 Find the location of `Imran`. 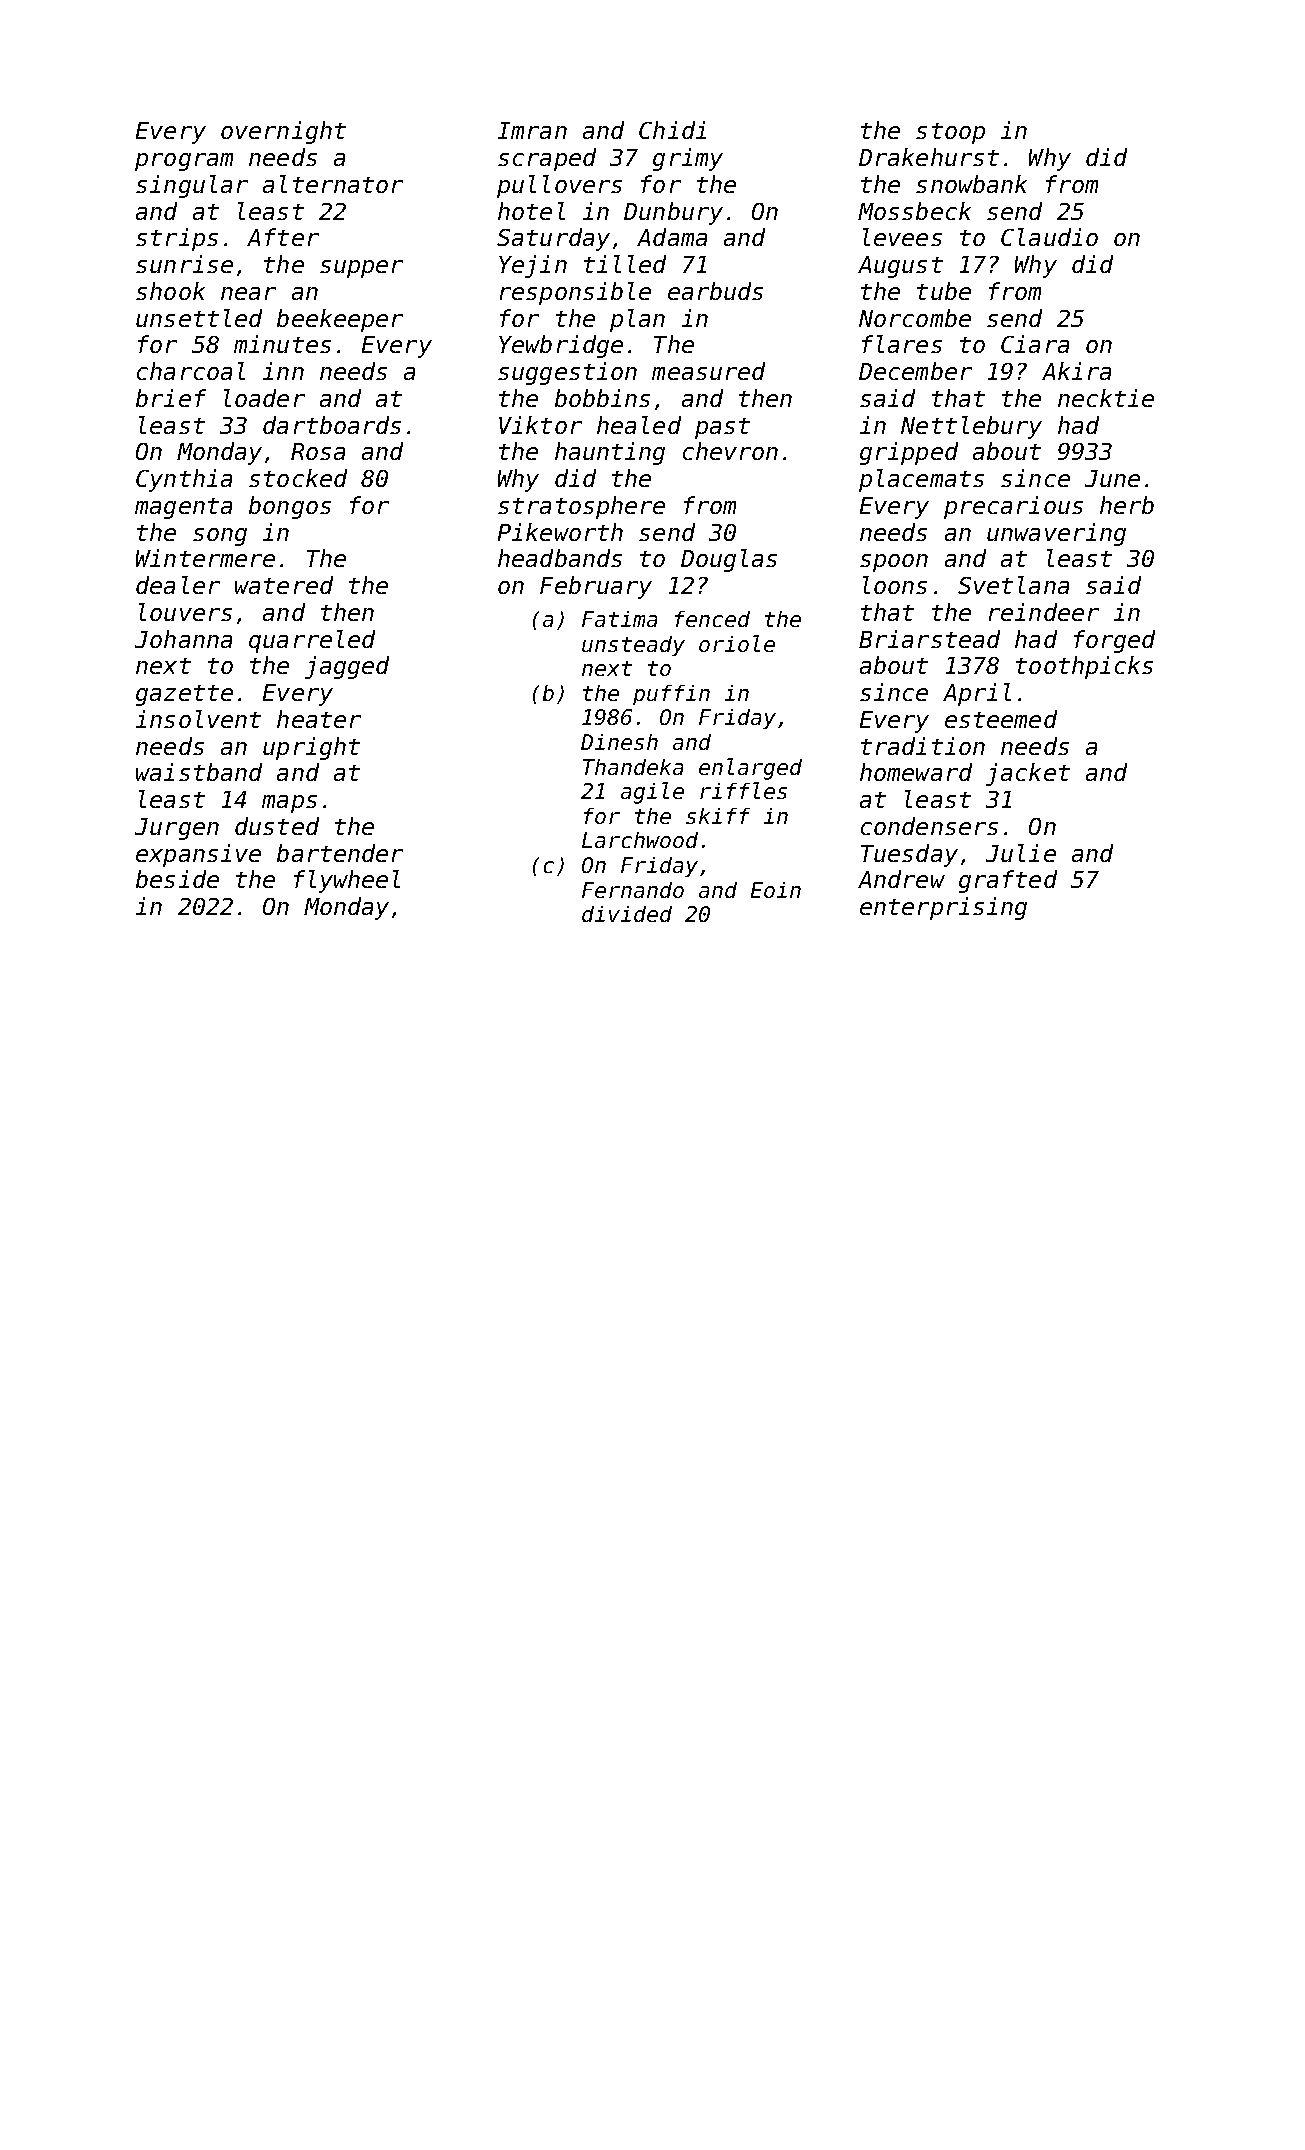

Imran is located at coordinates (532, 130).
